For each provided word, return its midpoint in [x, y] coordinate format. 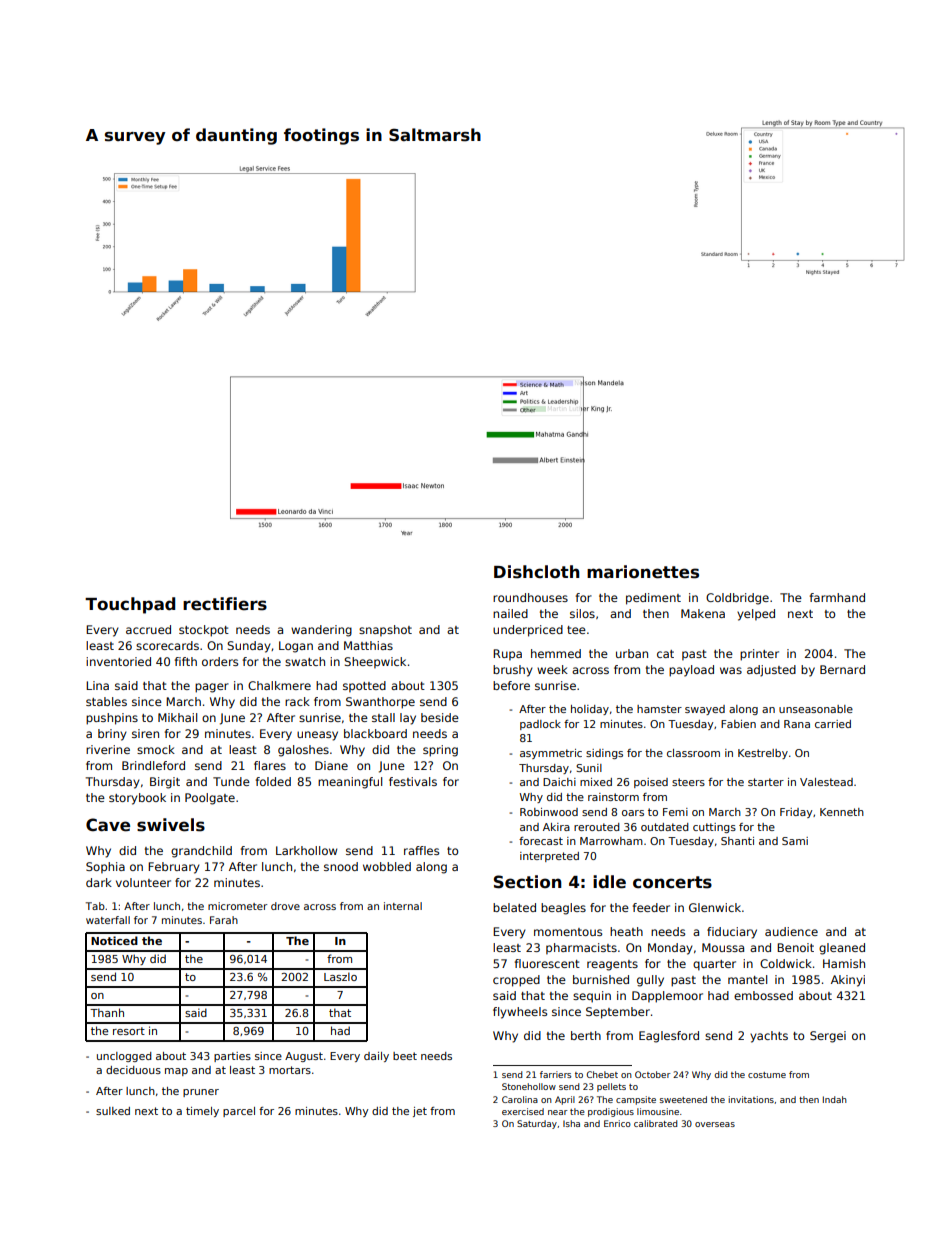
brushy [513, 671]
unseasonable [816, 709]
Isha [571, 1123]
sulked [113, 1111]
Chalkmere [279, 685]
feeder [651, 907]
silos [582, 613]
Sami [795, 841]
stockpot [204, 631]
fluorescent [547, 963]
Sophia [105, 868]
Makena [703, 613]
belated [514, 907]
